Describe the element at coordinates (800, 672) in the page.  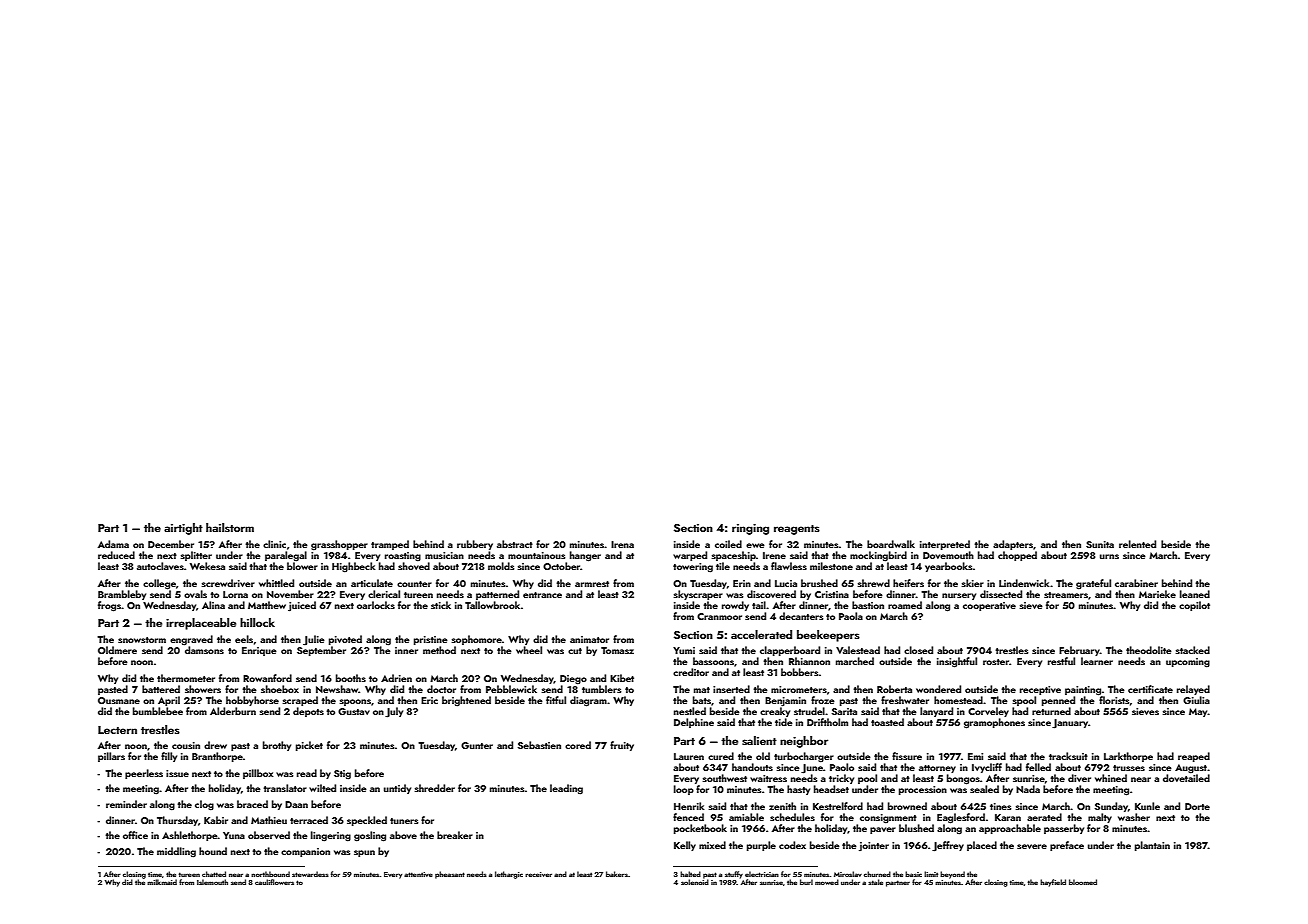
I see `bobbers` at that location.
